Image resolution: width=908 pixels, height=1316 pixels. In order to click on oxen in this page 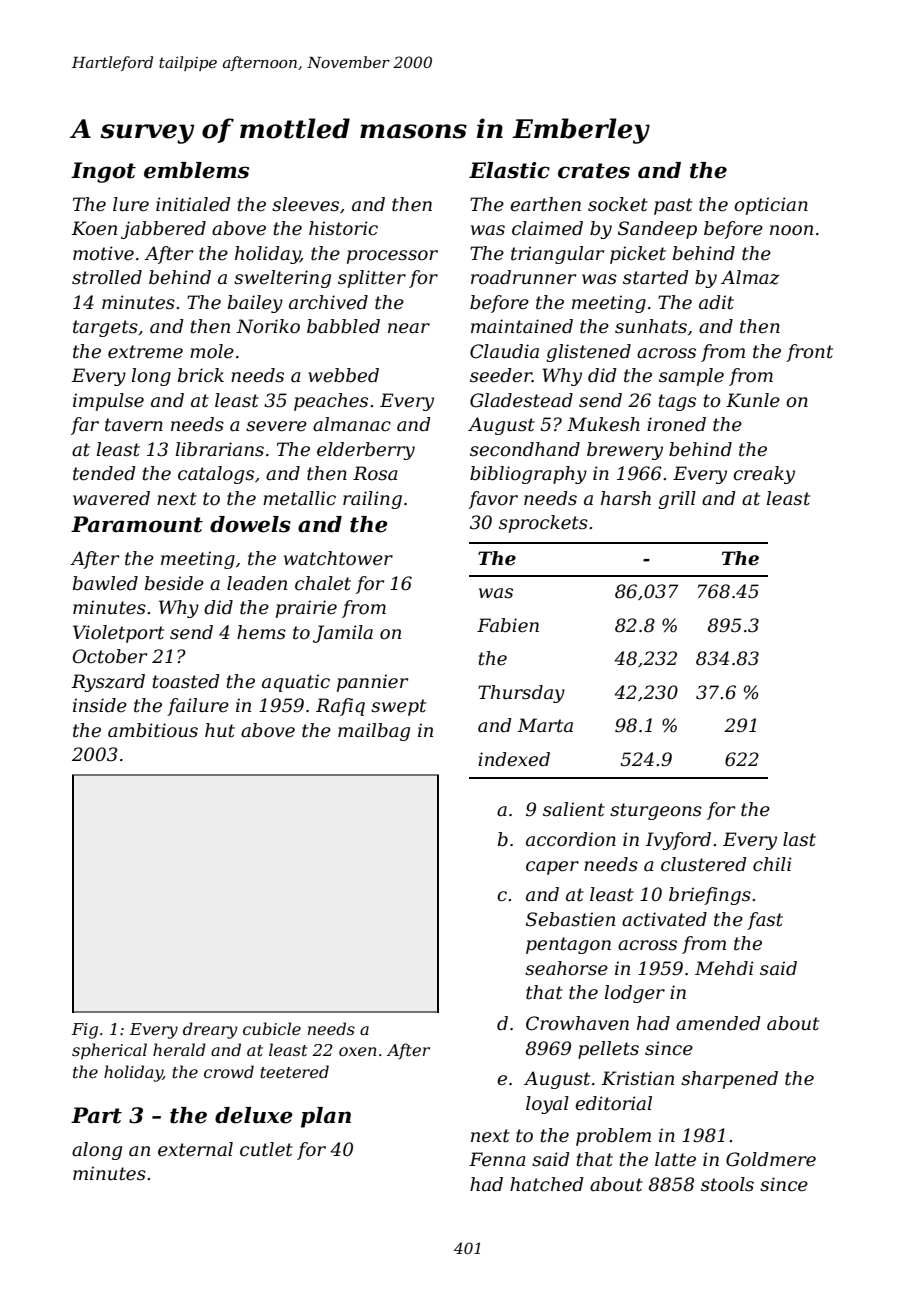, I will do `click(358, 1051)`.
